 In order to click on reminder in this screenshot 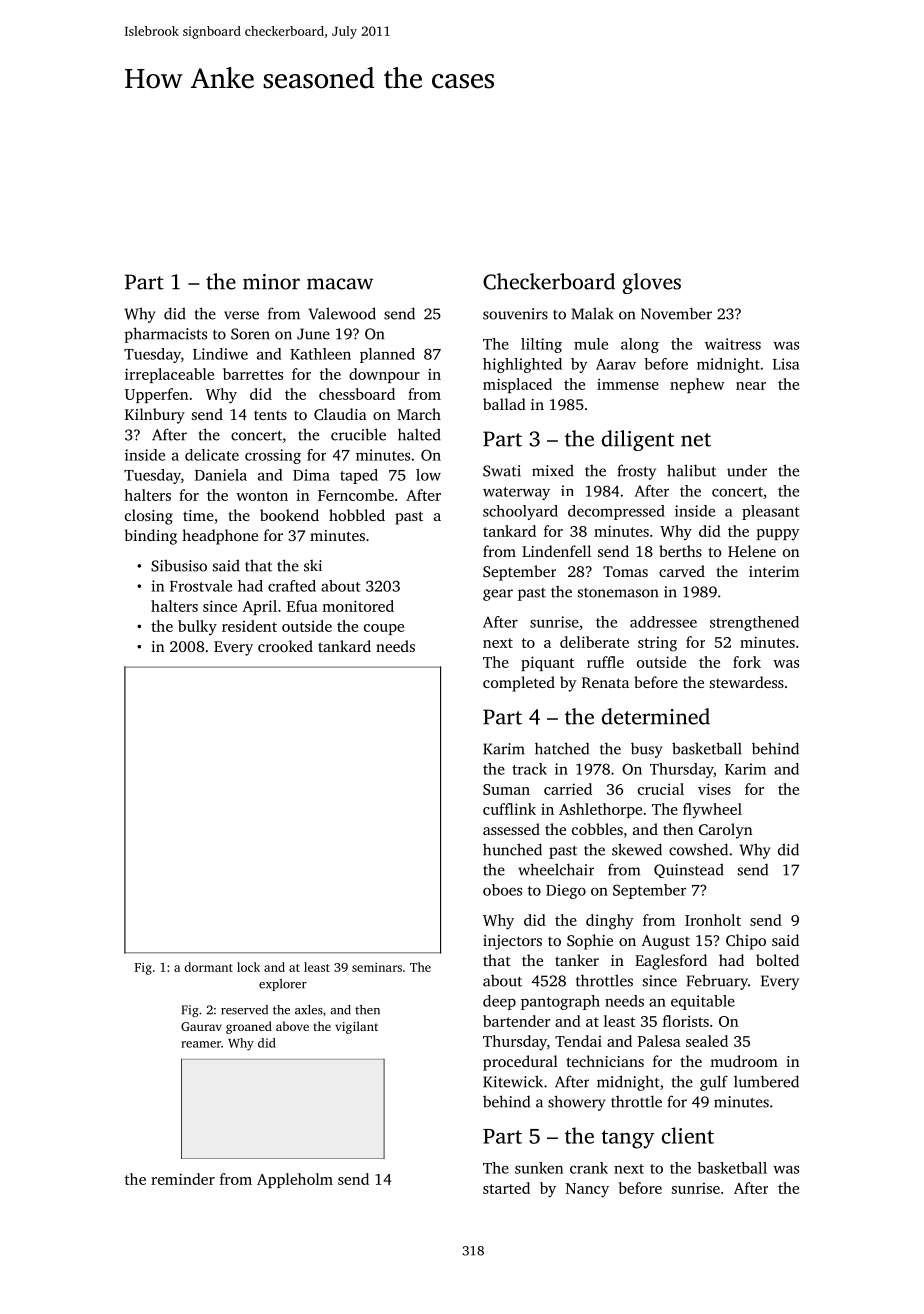, I will do `click(183, 1179)`.
